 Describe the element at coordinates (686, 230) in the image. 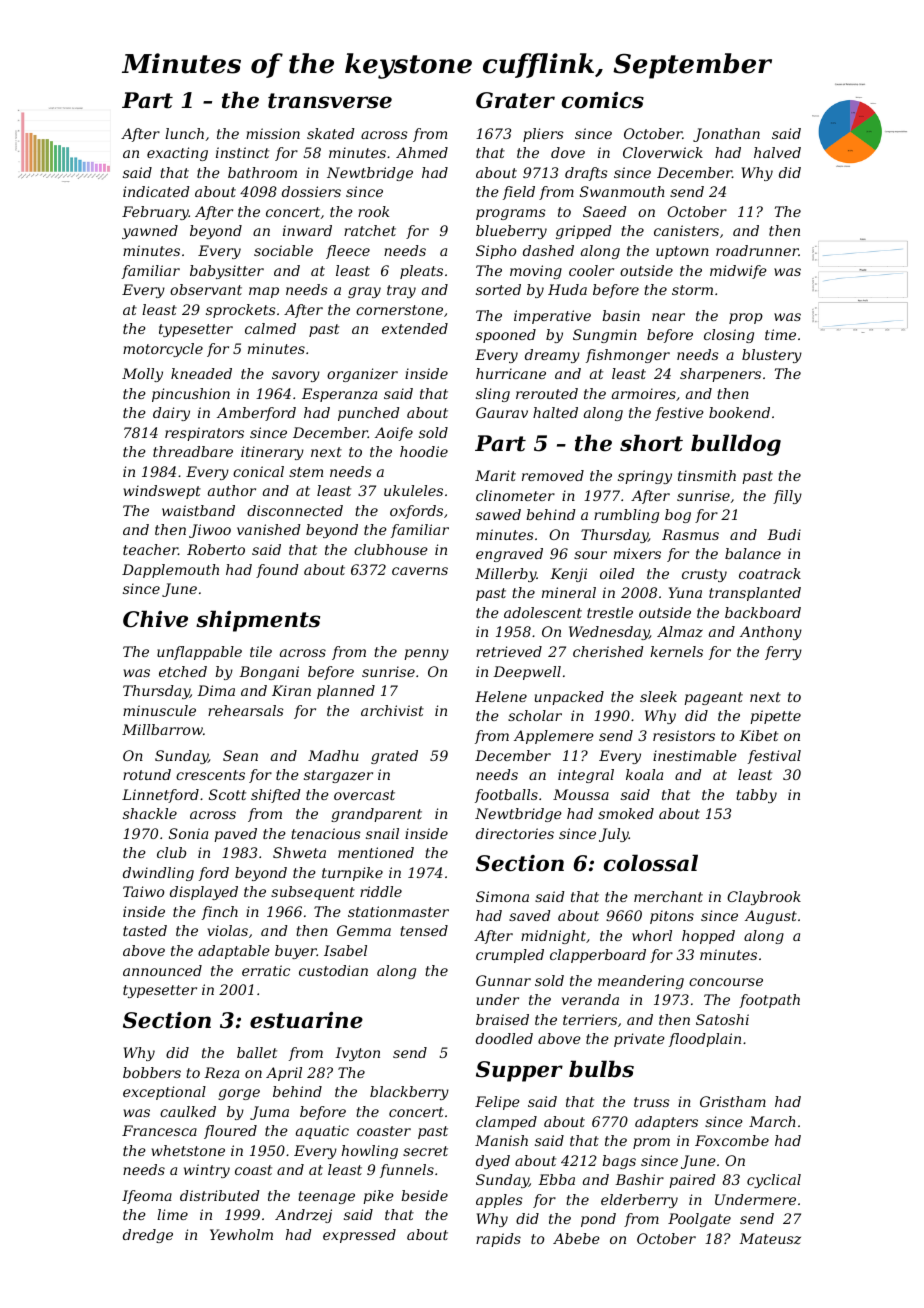

I see `canisters` at that location.
